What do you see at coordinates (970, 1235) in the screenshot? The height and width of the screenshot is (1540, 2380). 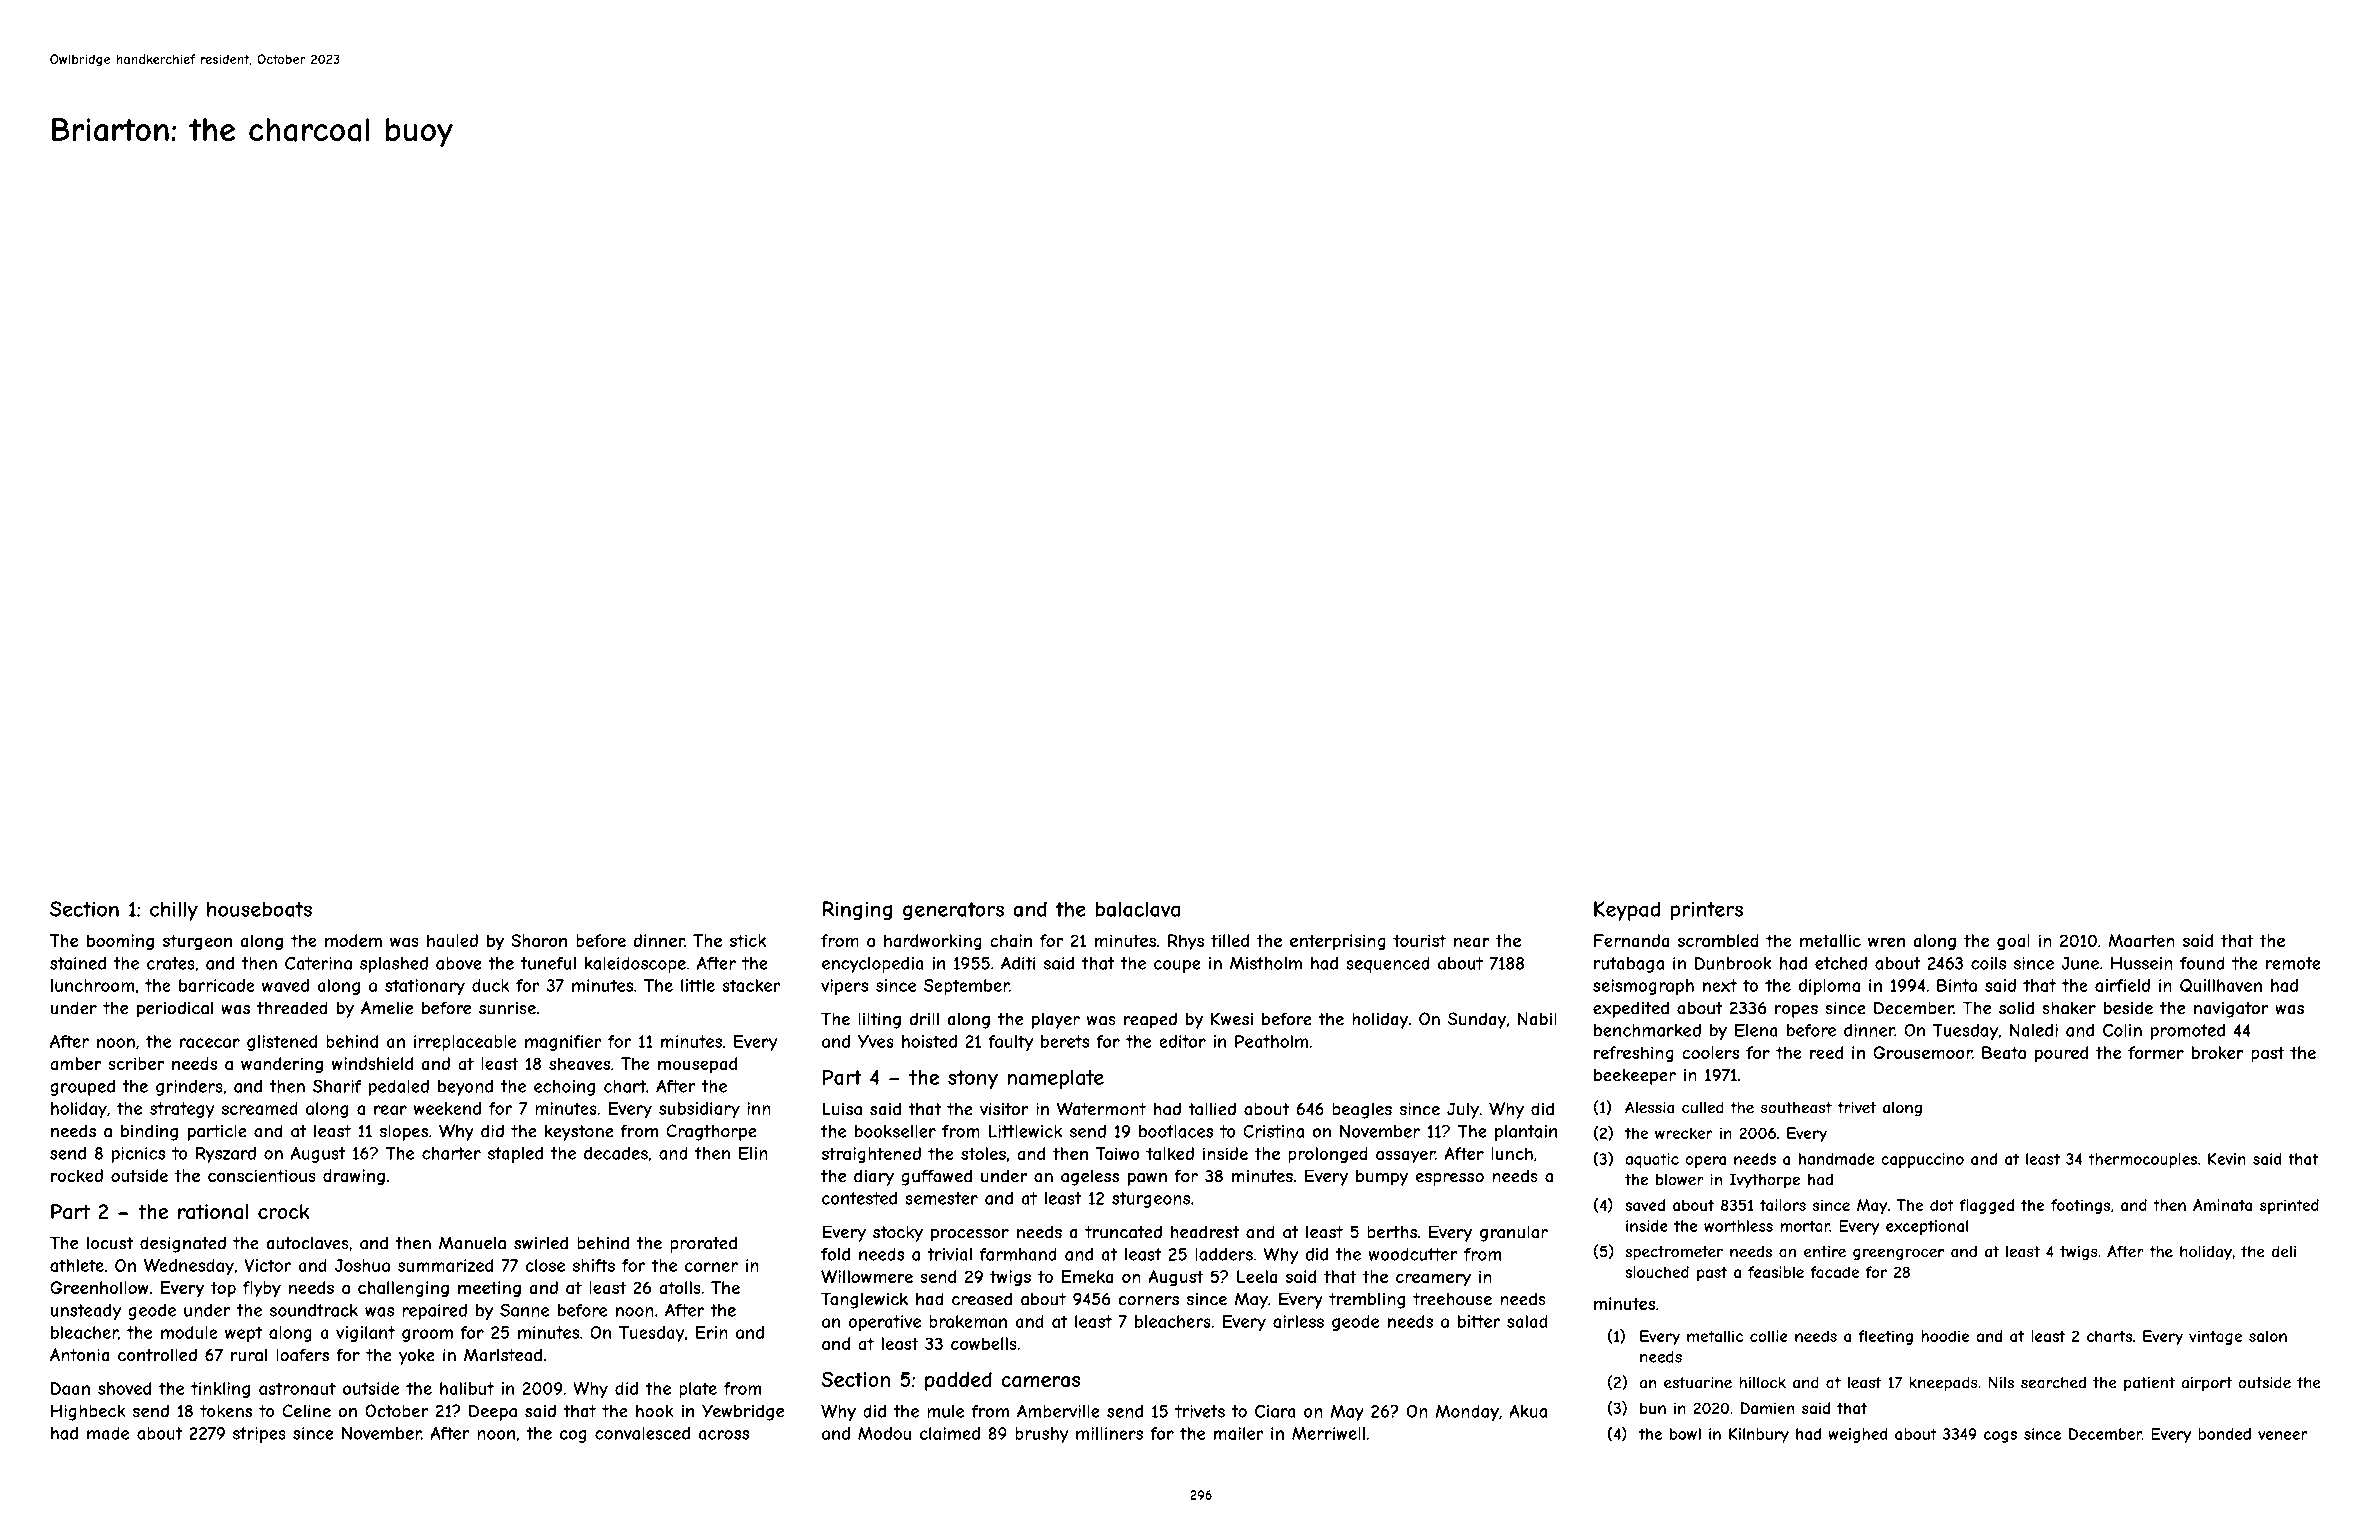 I see `processor` at bounding box center [970, 1235].
